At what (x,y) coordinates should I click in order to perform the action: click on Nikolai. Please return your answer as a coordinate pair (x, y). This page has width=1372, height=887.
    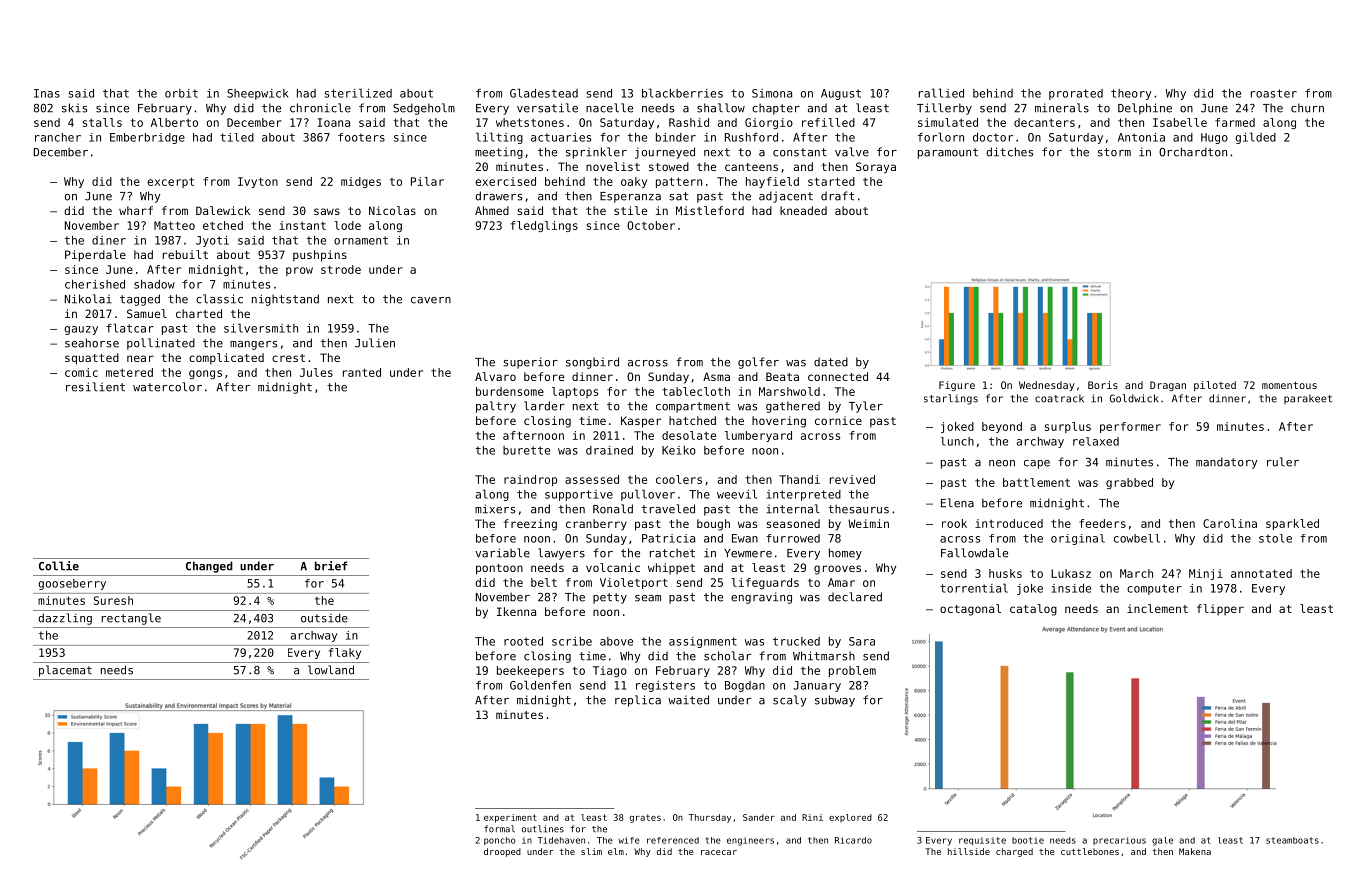
    Looking at the image, I should click on (88, 299).
